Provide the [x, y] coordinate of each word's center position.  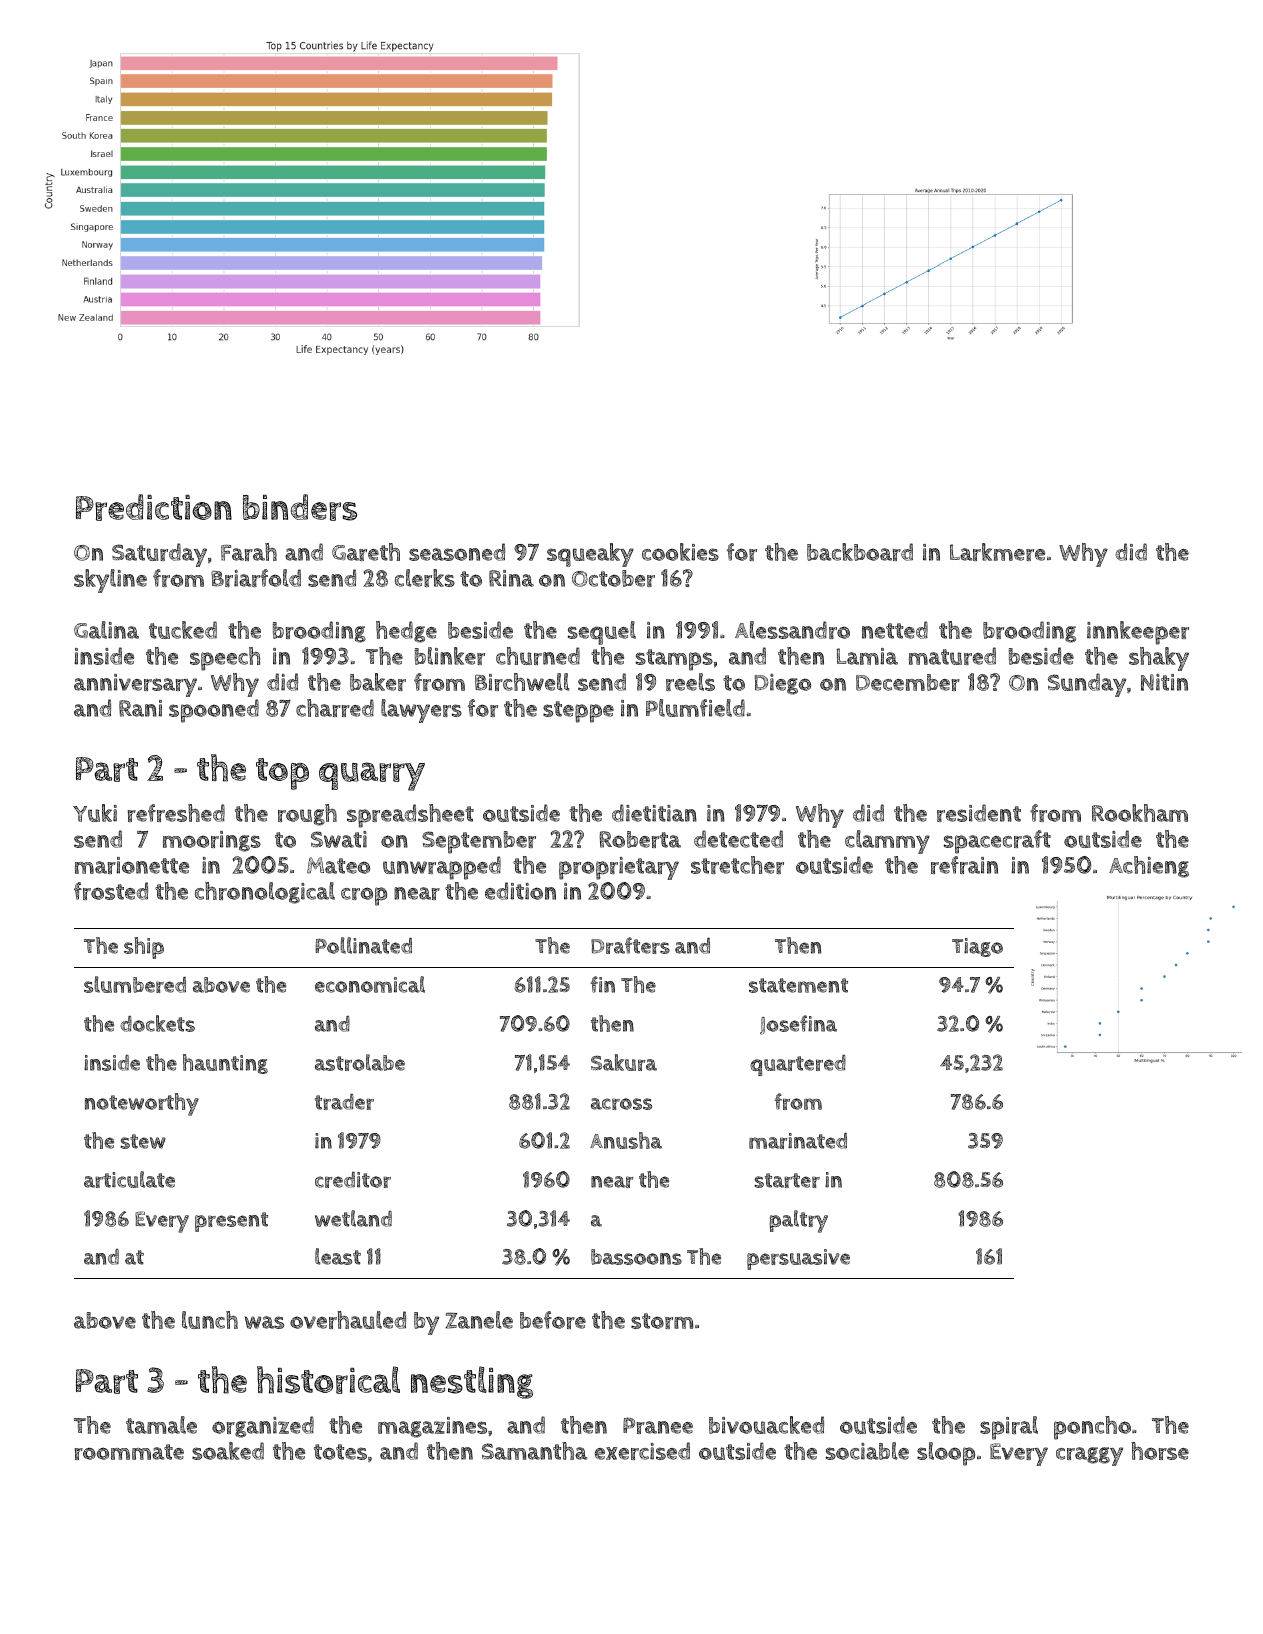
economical [370, 984]
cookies [680, 552]
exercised [642, 1451]
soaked [228, 1451]
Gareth [366, 552]
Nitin [1164, 682]
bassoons [636, 1257]
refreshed [176, 813]
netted [895, 630]
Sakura [624, 1062]
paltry [798, 1221]
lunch [210, 1320]
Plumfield [695, 708]
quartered [798, 1065]
